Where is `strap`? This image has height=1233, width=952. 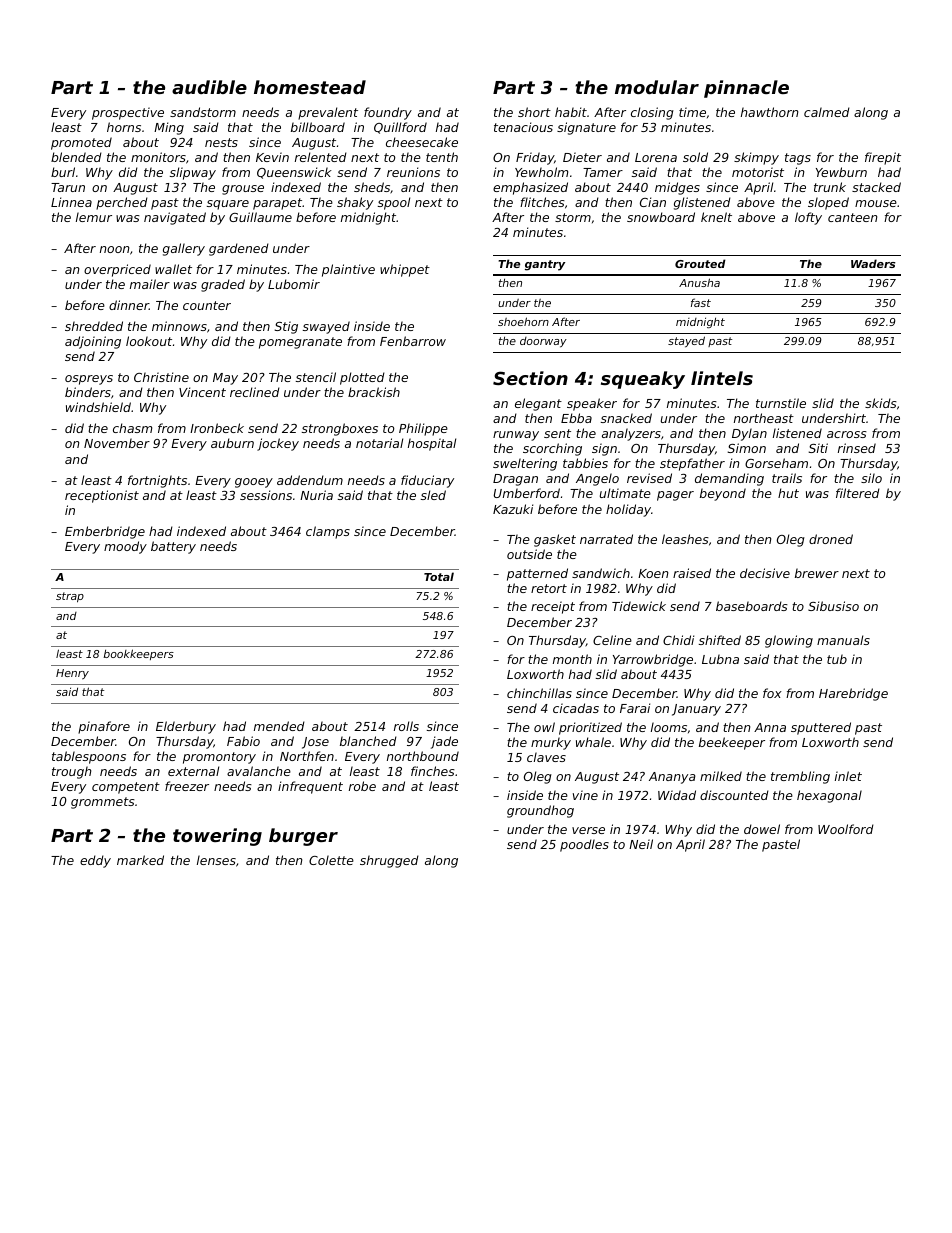 strap is located at coordinates (70, 597).
